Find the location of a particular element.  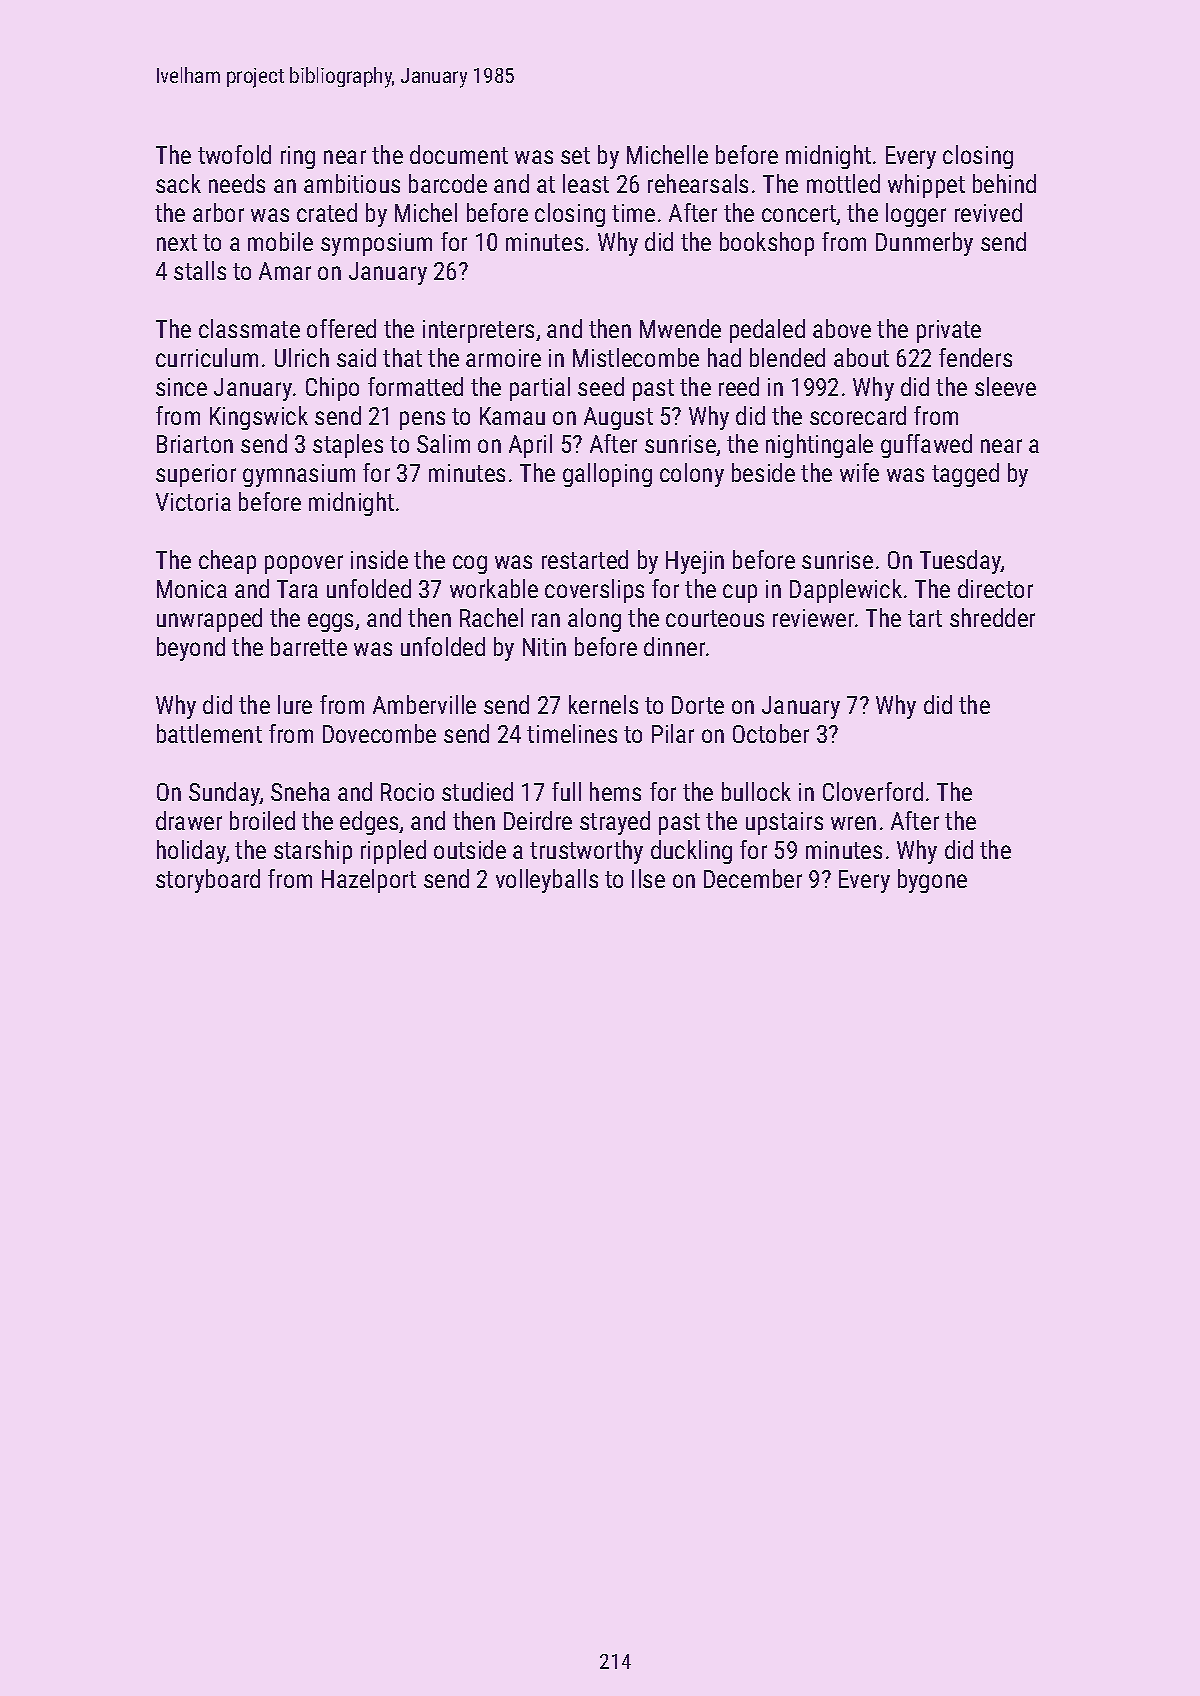

Hazelport is located at coordinates (369, 881).
